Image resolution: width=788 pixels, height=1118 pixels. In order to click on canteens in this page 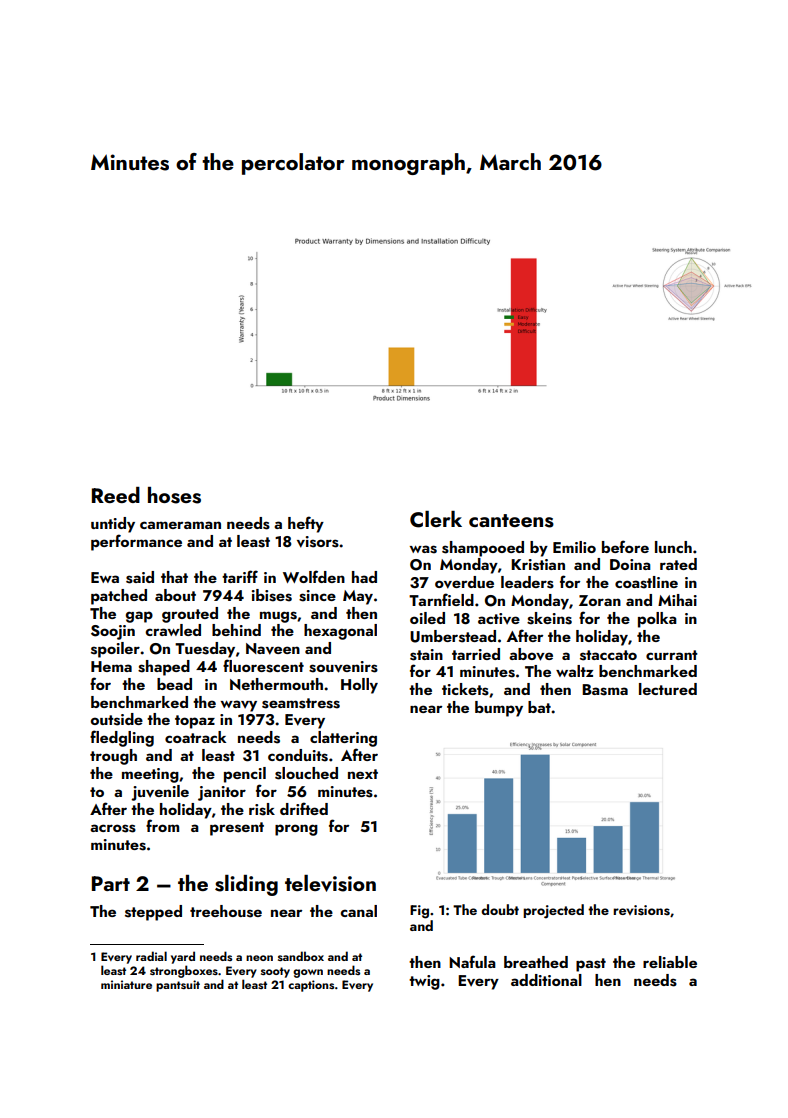, I will do `click(511, 521)`.
